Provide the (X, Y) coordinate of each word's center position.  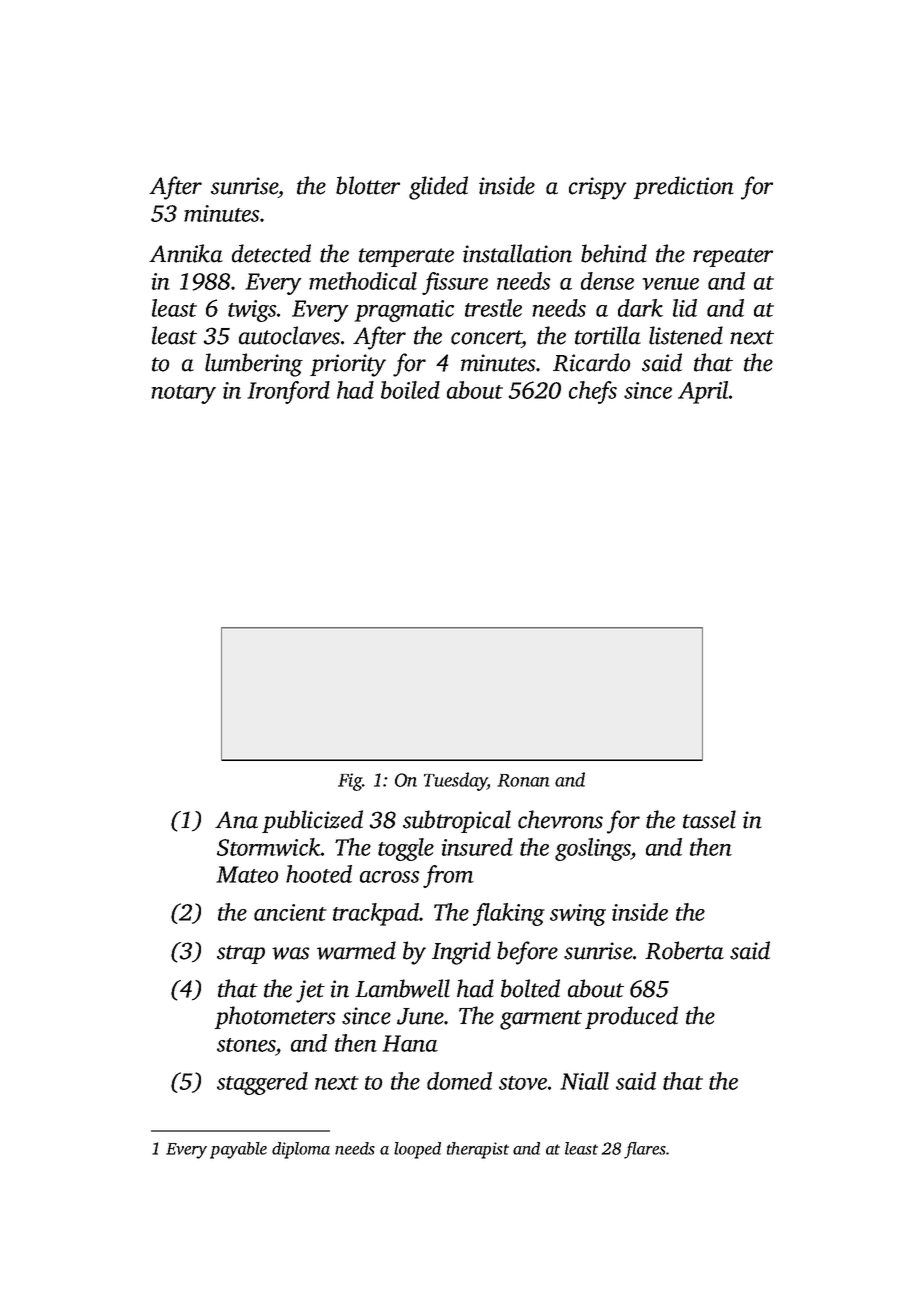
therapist (478, 1150)
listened (686, 335)
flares (645, 1150)
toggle (406, 849)
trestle (493, 308)
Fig (350, 782)
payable (238, 1150)
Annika (186, 253)
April (703, 392)
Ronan (523, 780)
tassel (709, 819)
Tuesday (456, 781)
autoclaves (289, 335)
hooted (319, 874)
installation (517, 253)
